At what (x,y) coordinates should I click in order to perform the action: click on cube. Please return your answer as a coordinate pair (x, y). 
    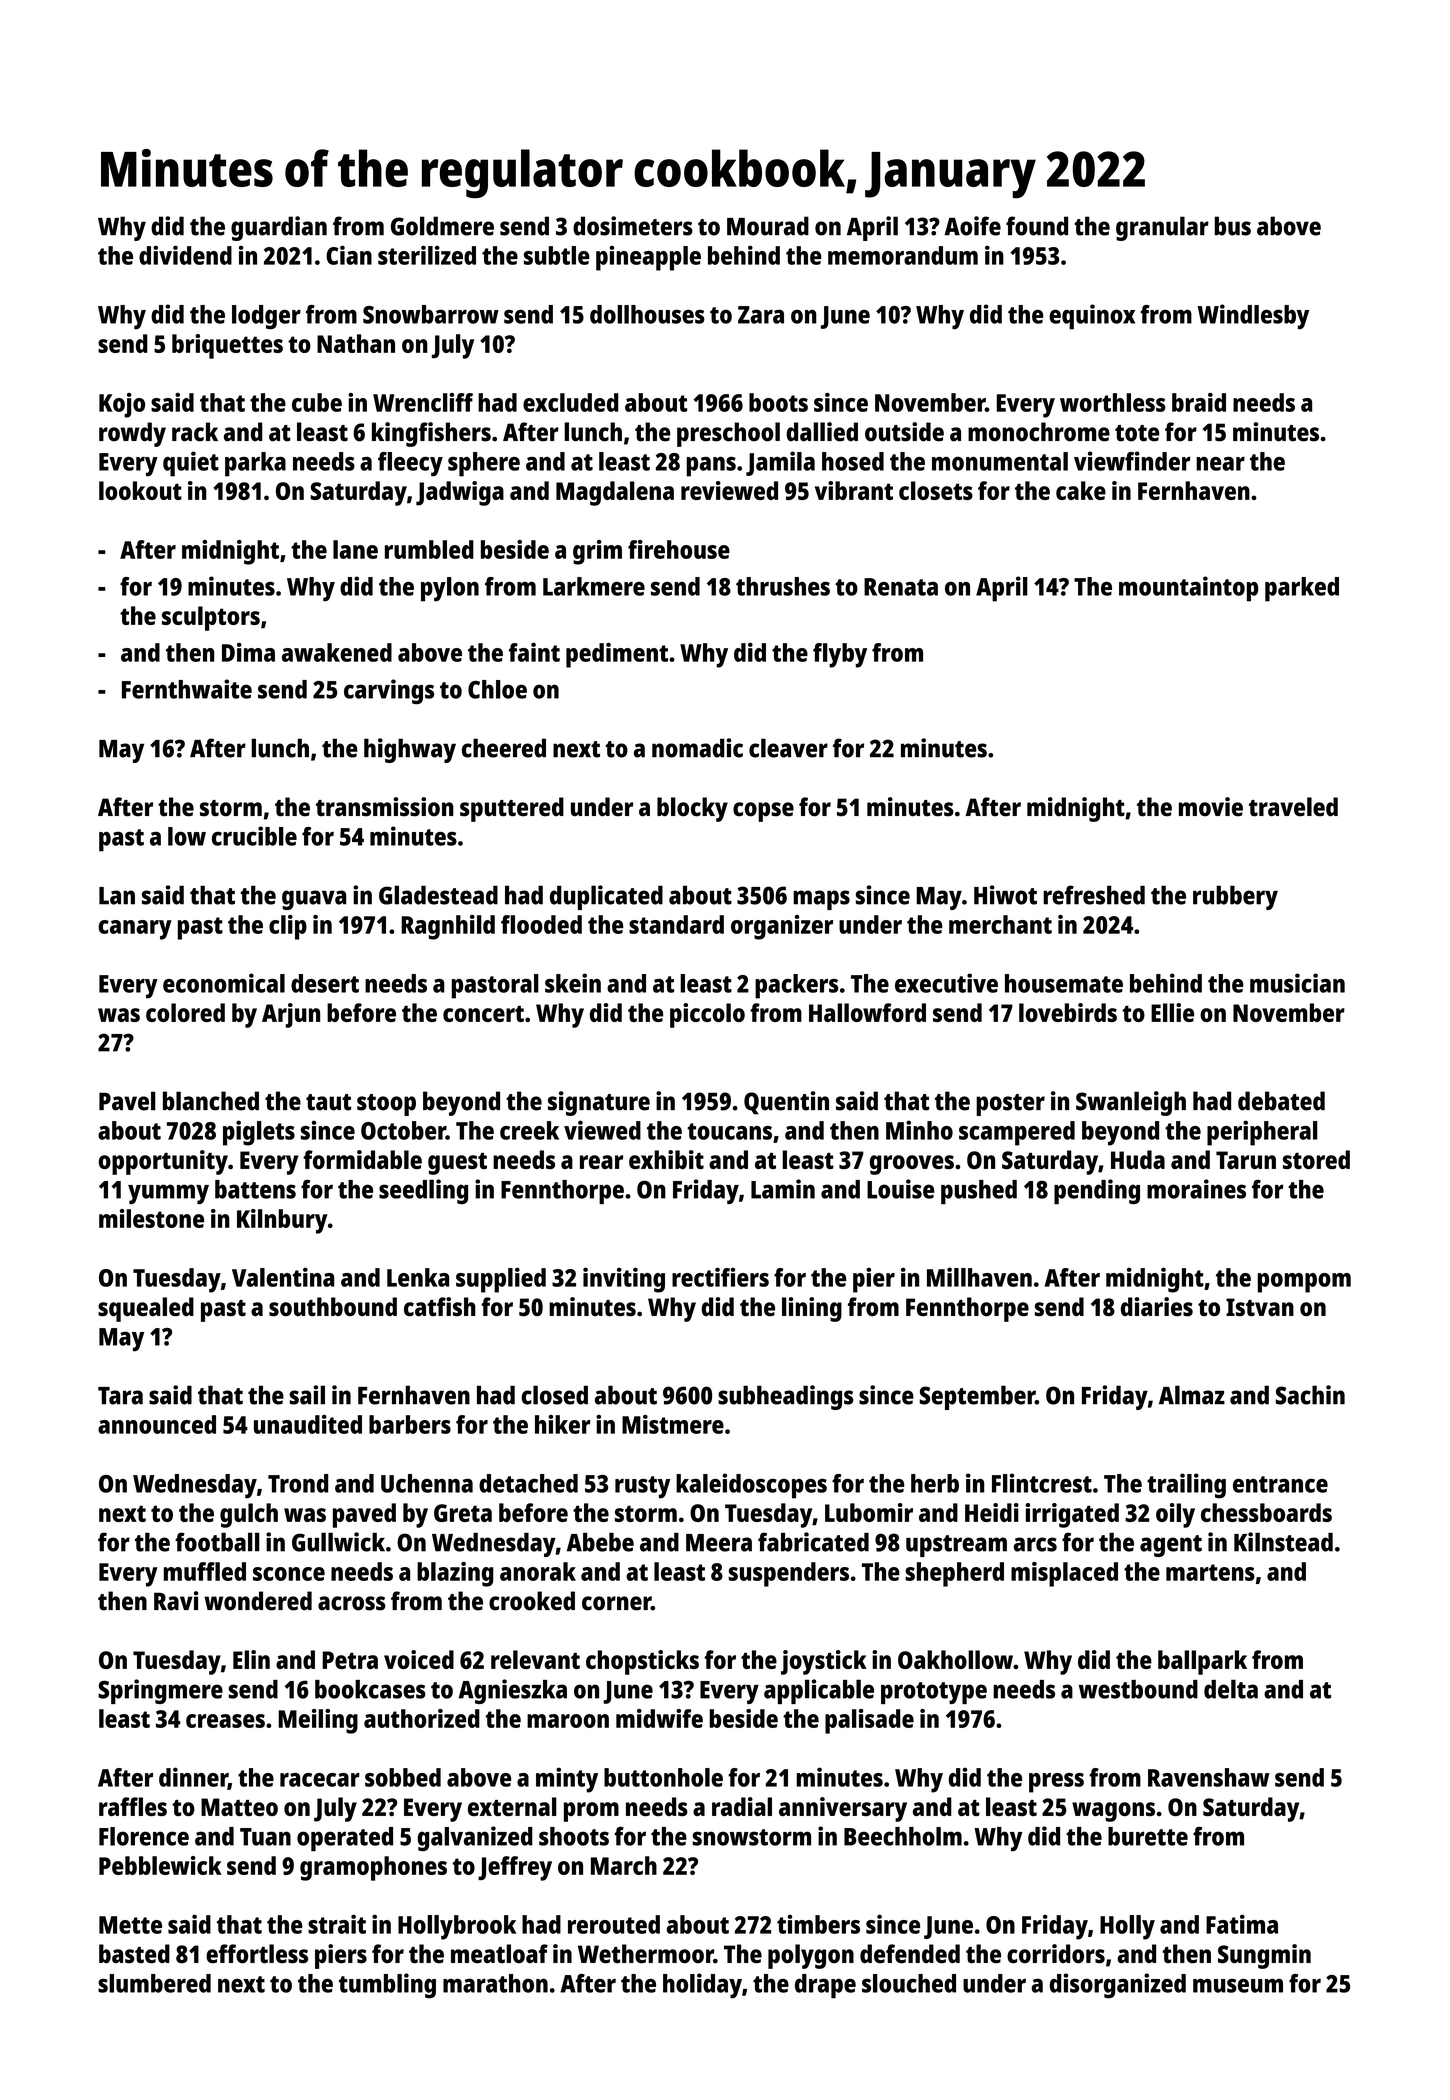
    Looking at the image, I should click on (317, 402).
